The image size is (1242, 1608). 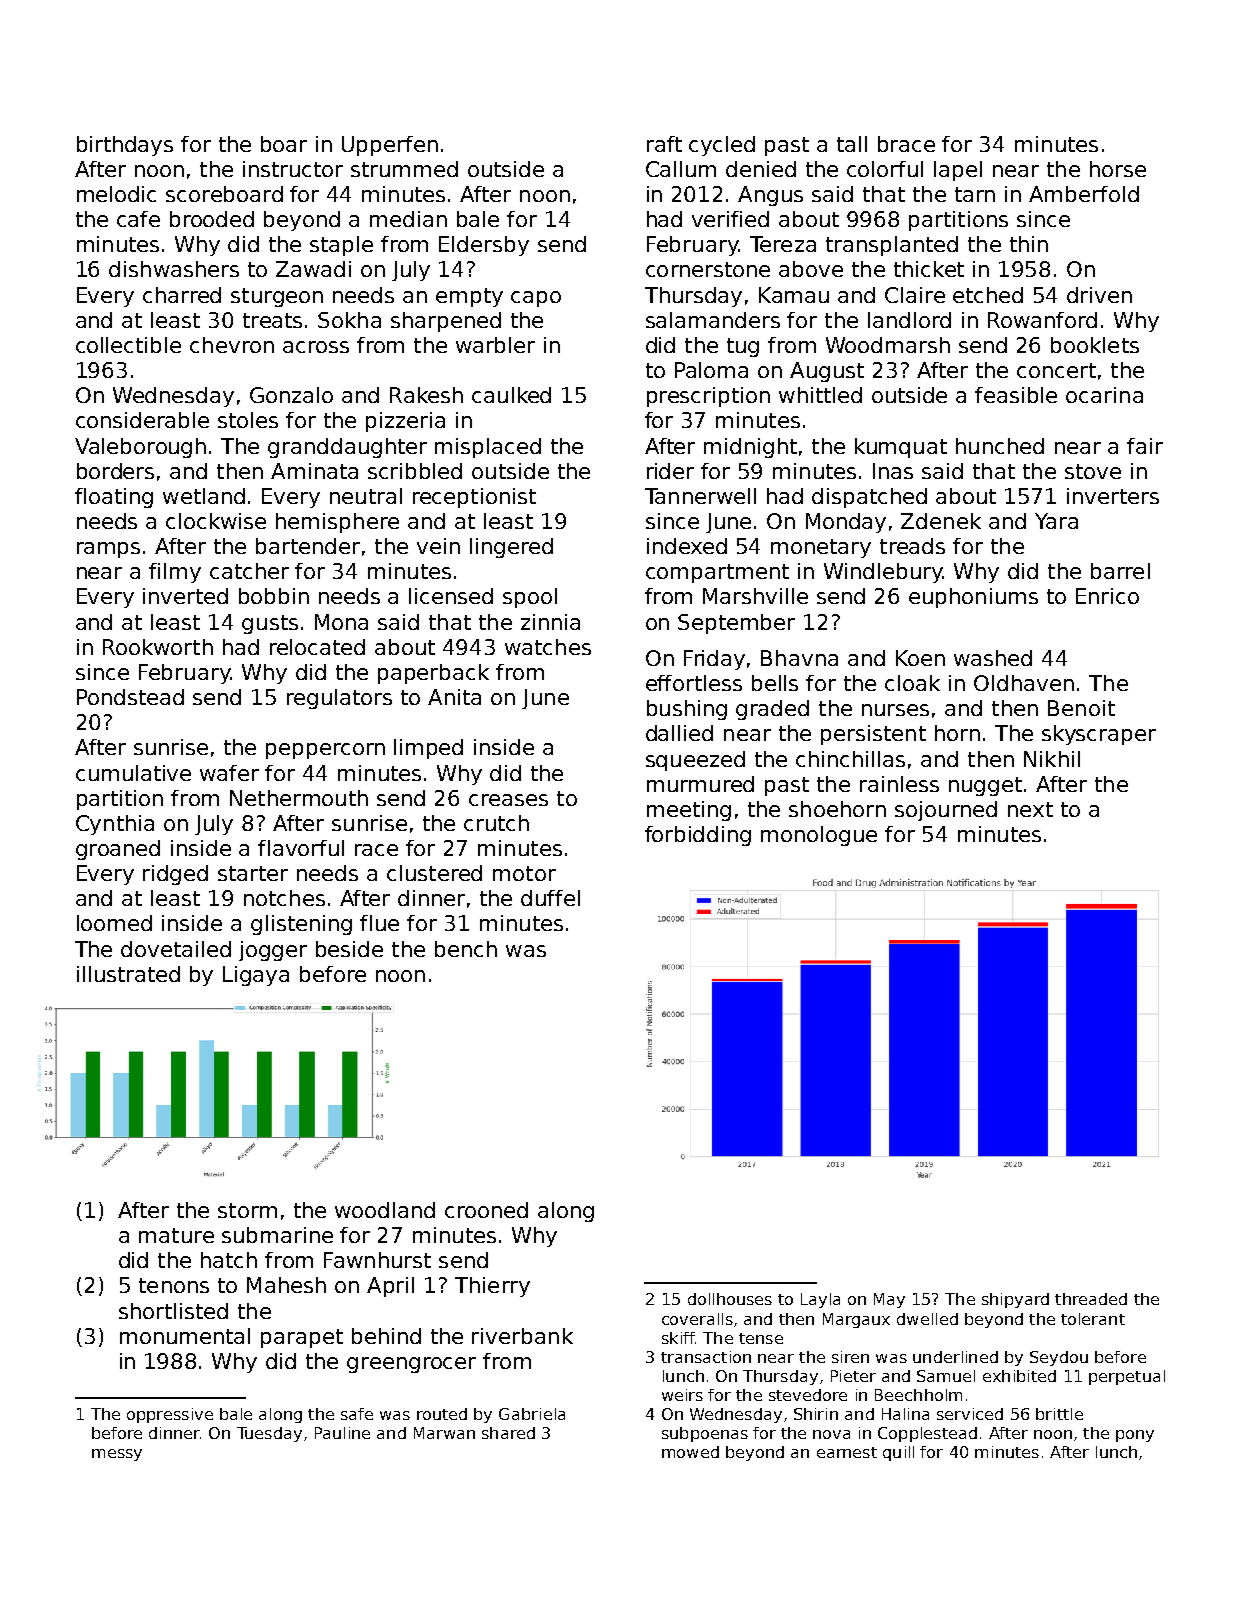 I want to click on pizzeria, so click(x=405, y=422).
